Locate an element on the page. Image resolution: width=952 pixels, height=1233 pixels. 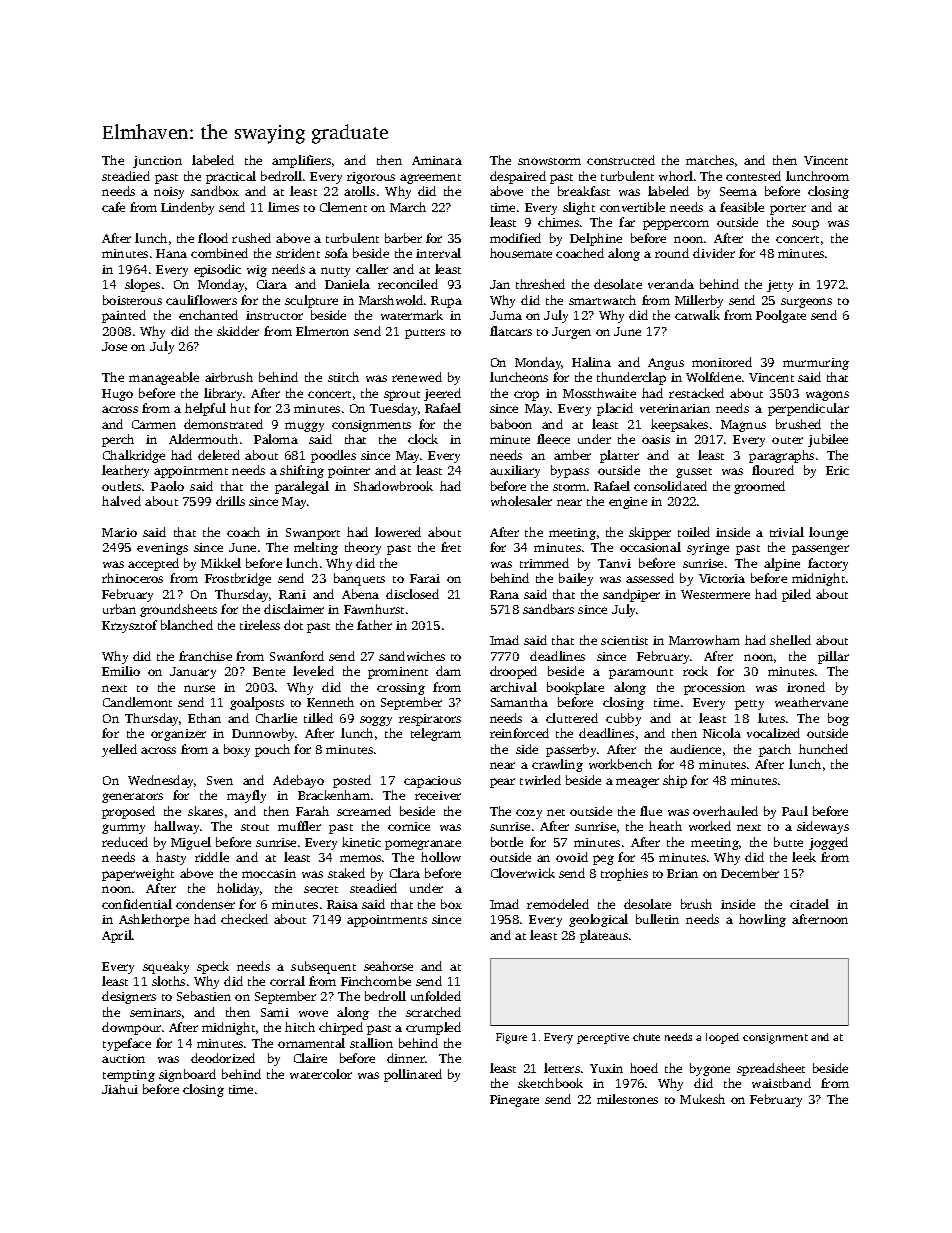
matches is located at coordinates (710, 160).
